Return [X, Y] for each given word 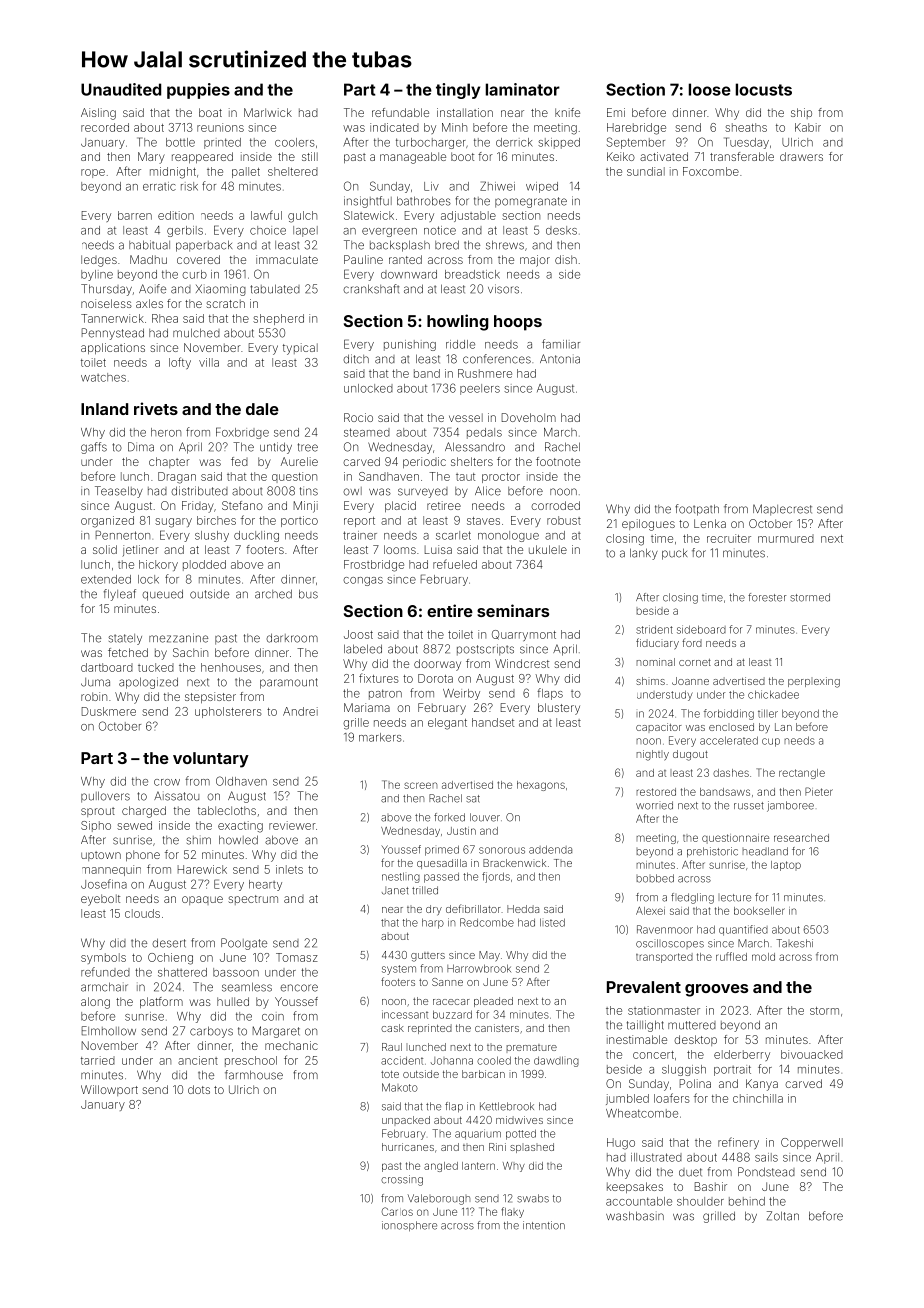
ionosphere [409, 1226]
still [310, 156]
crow [167, 782]
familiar [561, 344]
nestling [401, 877]
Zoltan [783, 1216]
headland [765, 851]
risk [189, 186]
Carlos [397, 1211]
